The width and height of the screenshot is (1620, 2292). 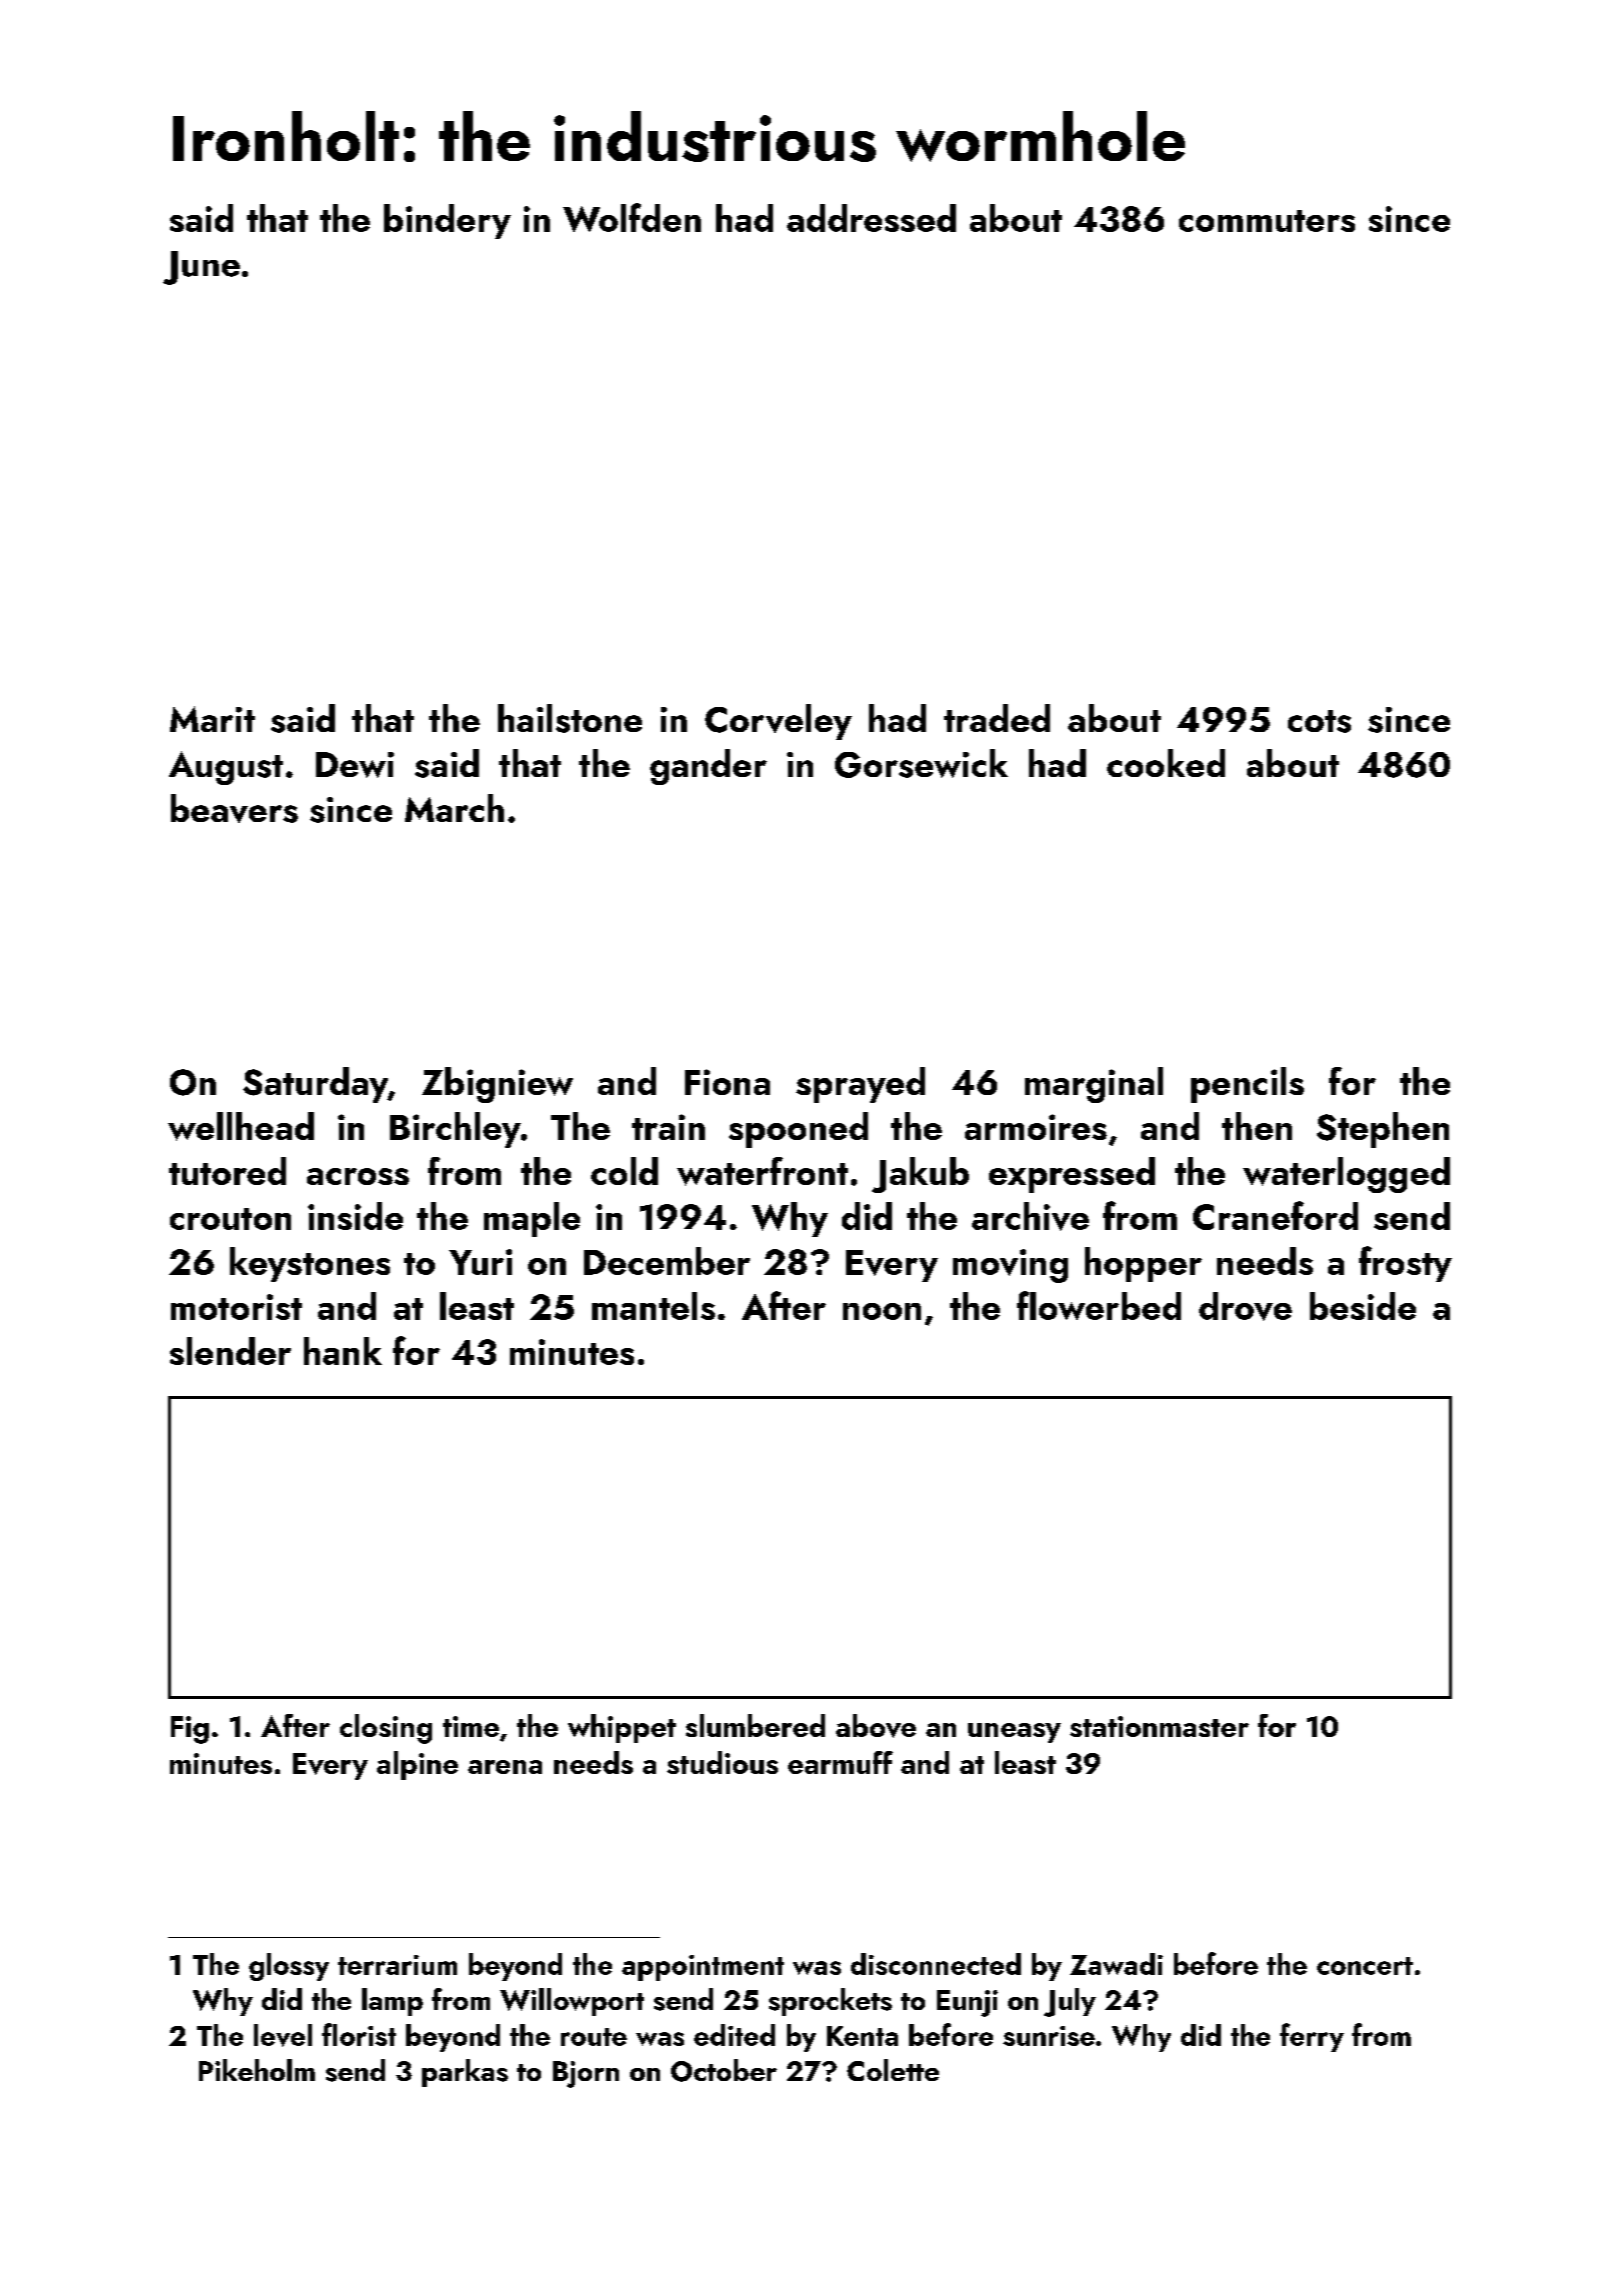 What do you see at coordinates (724, 2070) in the screenshot?
I see `October` at bounding box center [724, 2070].
